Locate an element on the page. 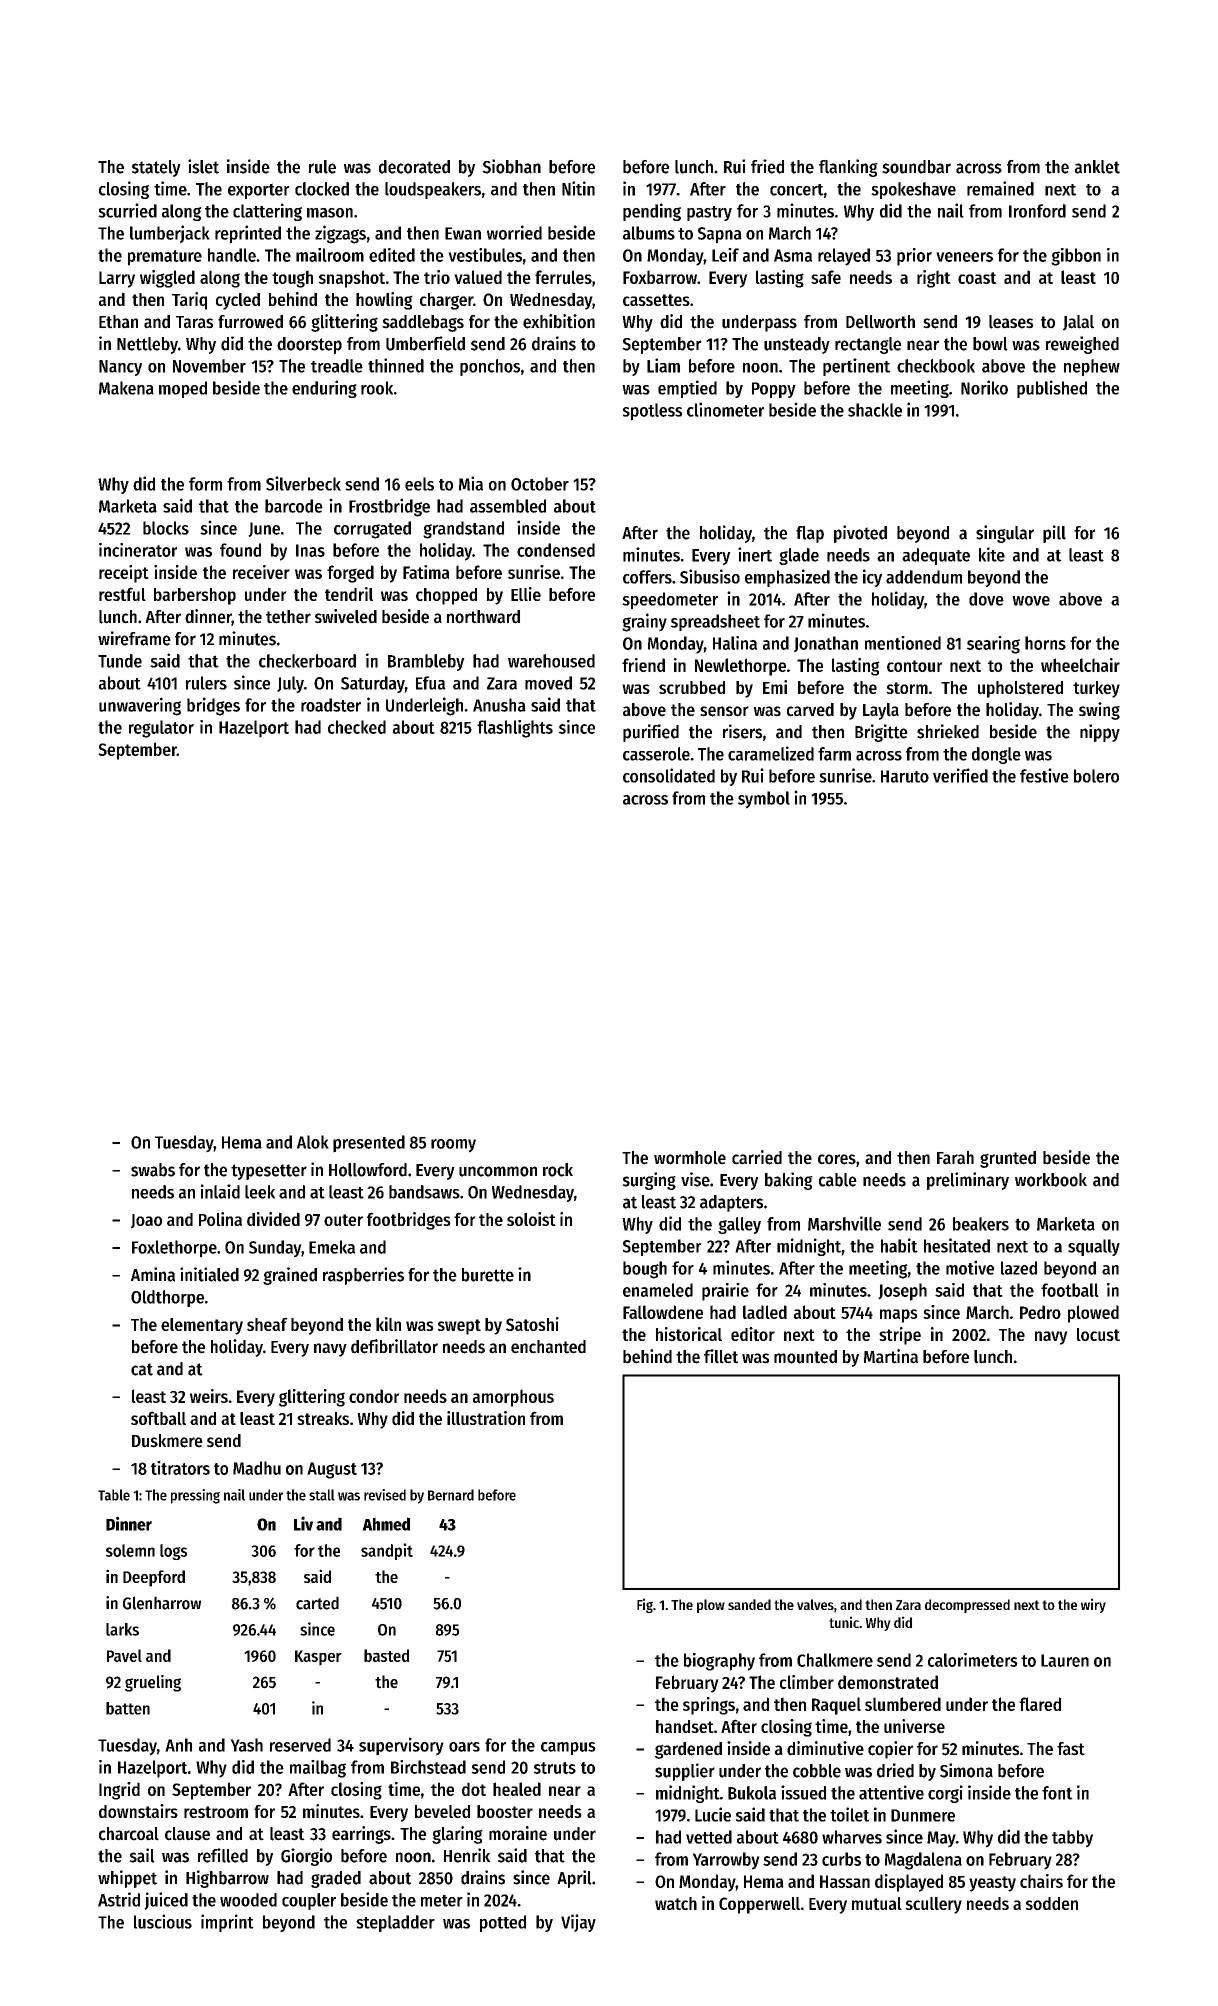 The height and width of the document is (2006, 1218). campus is located at coordinates (568, 1748).
